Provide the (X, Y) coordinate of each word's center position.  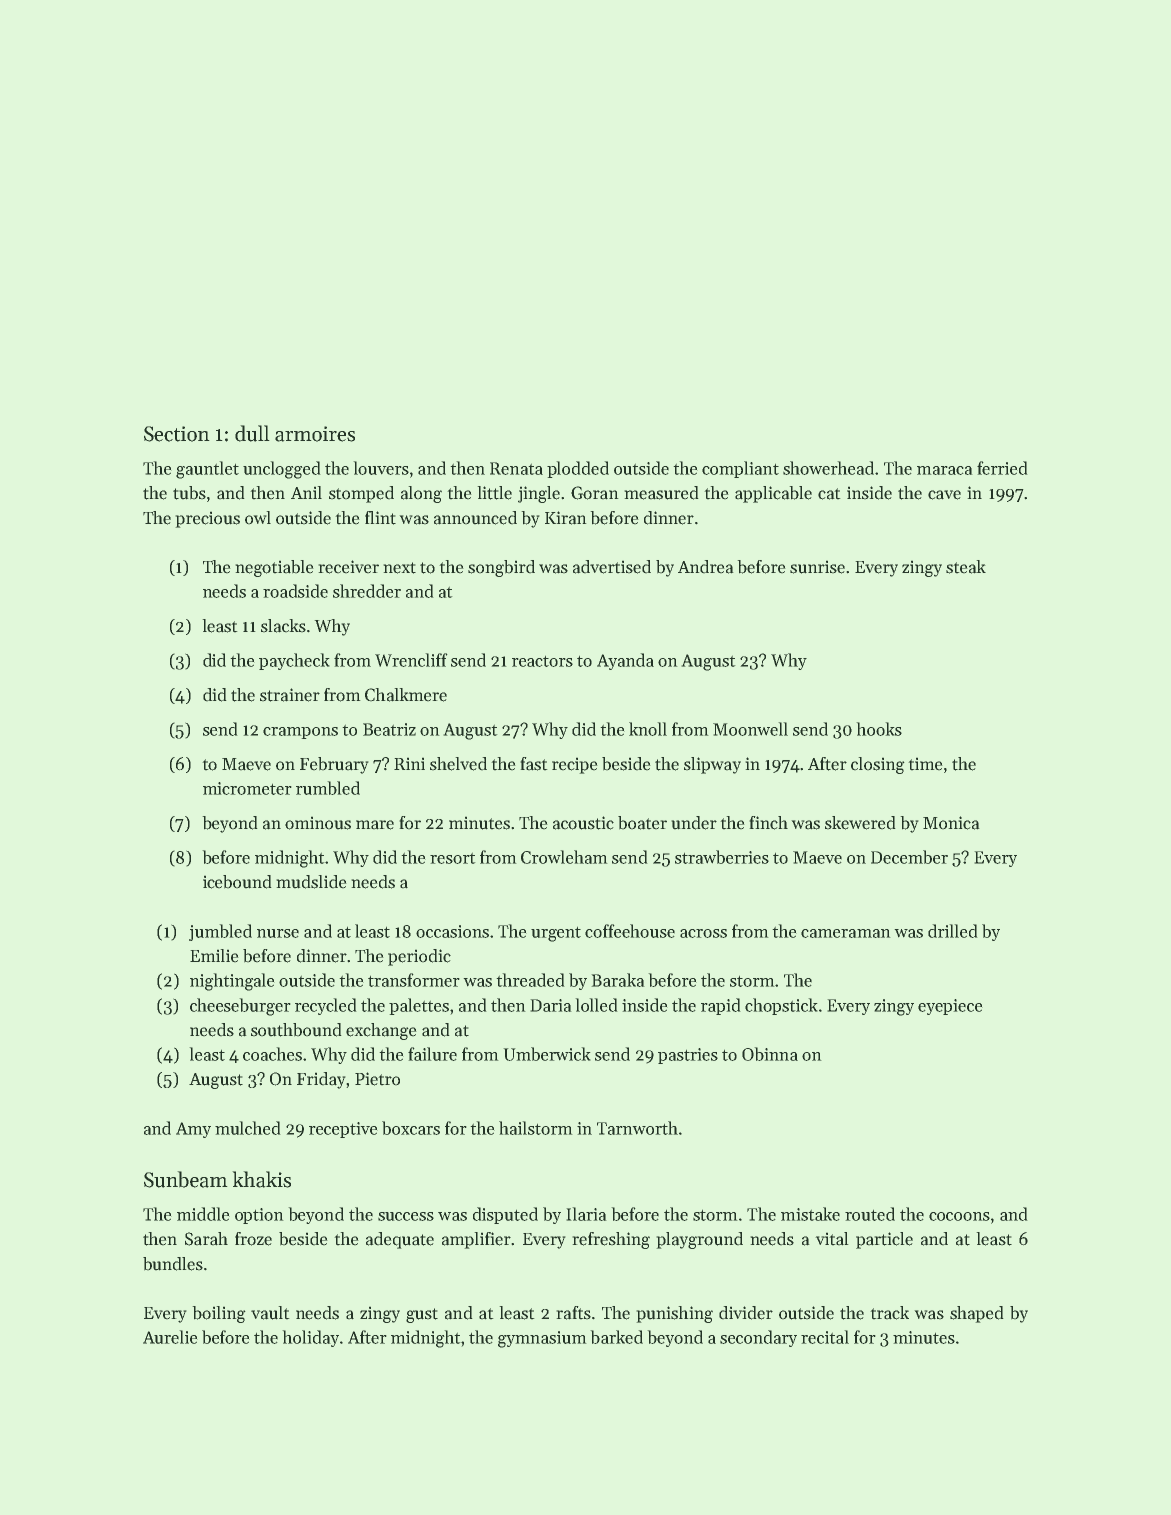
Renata (516, 468)
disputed (505, 1215)
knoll (648, 729)
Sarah (206, 1239)
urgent (556, 934)
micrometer (247, 788)
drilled (952, 931)
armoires (315, 434)
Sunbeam (185, 1179)
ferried (1002, 468)
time (925, 764)
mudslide (311, 882)
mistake (810, 1214)
